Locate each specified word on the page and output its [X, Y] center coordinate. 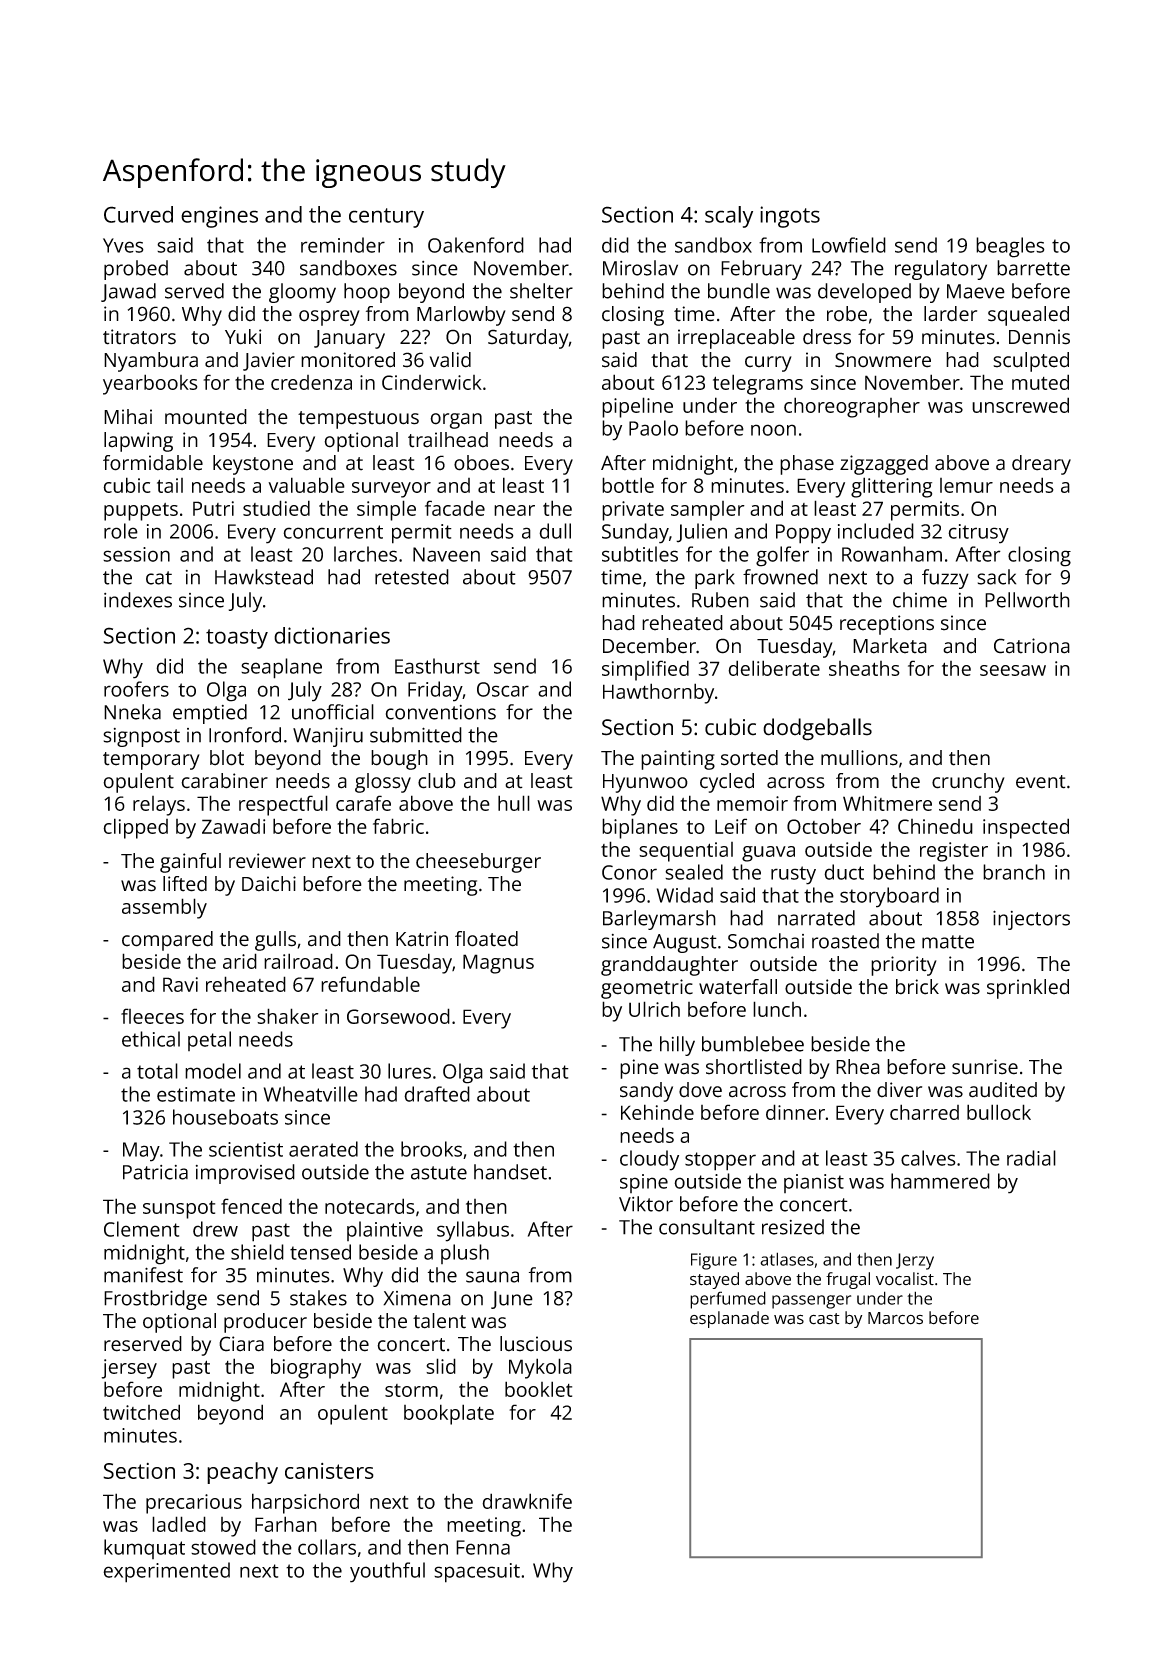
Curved [138, 214]
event [1041, 782]
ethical [151, 1039]
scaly [729, 217]
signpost [141, 737]
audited [1003, 1090]
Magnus [498, 964]
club [437, 781]
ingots [790, 217]
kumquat [144, 1549]
